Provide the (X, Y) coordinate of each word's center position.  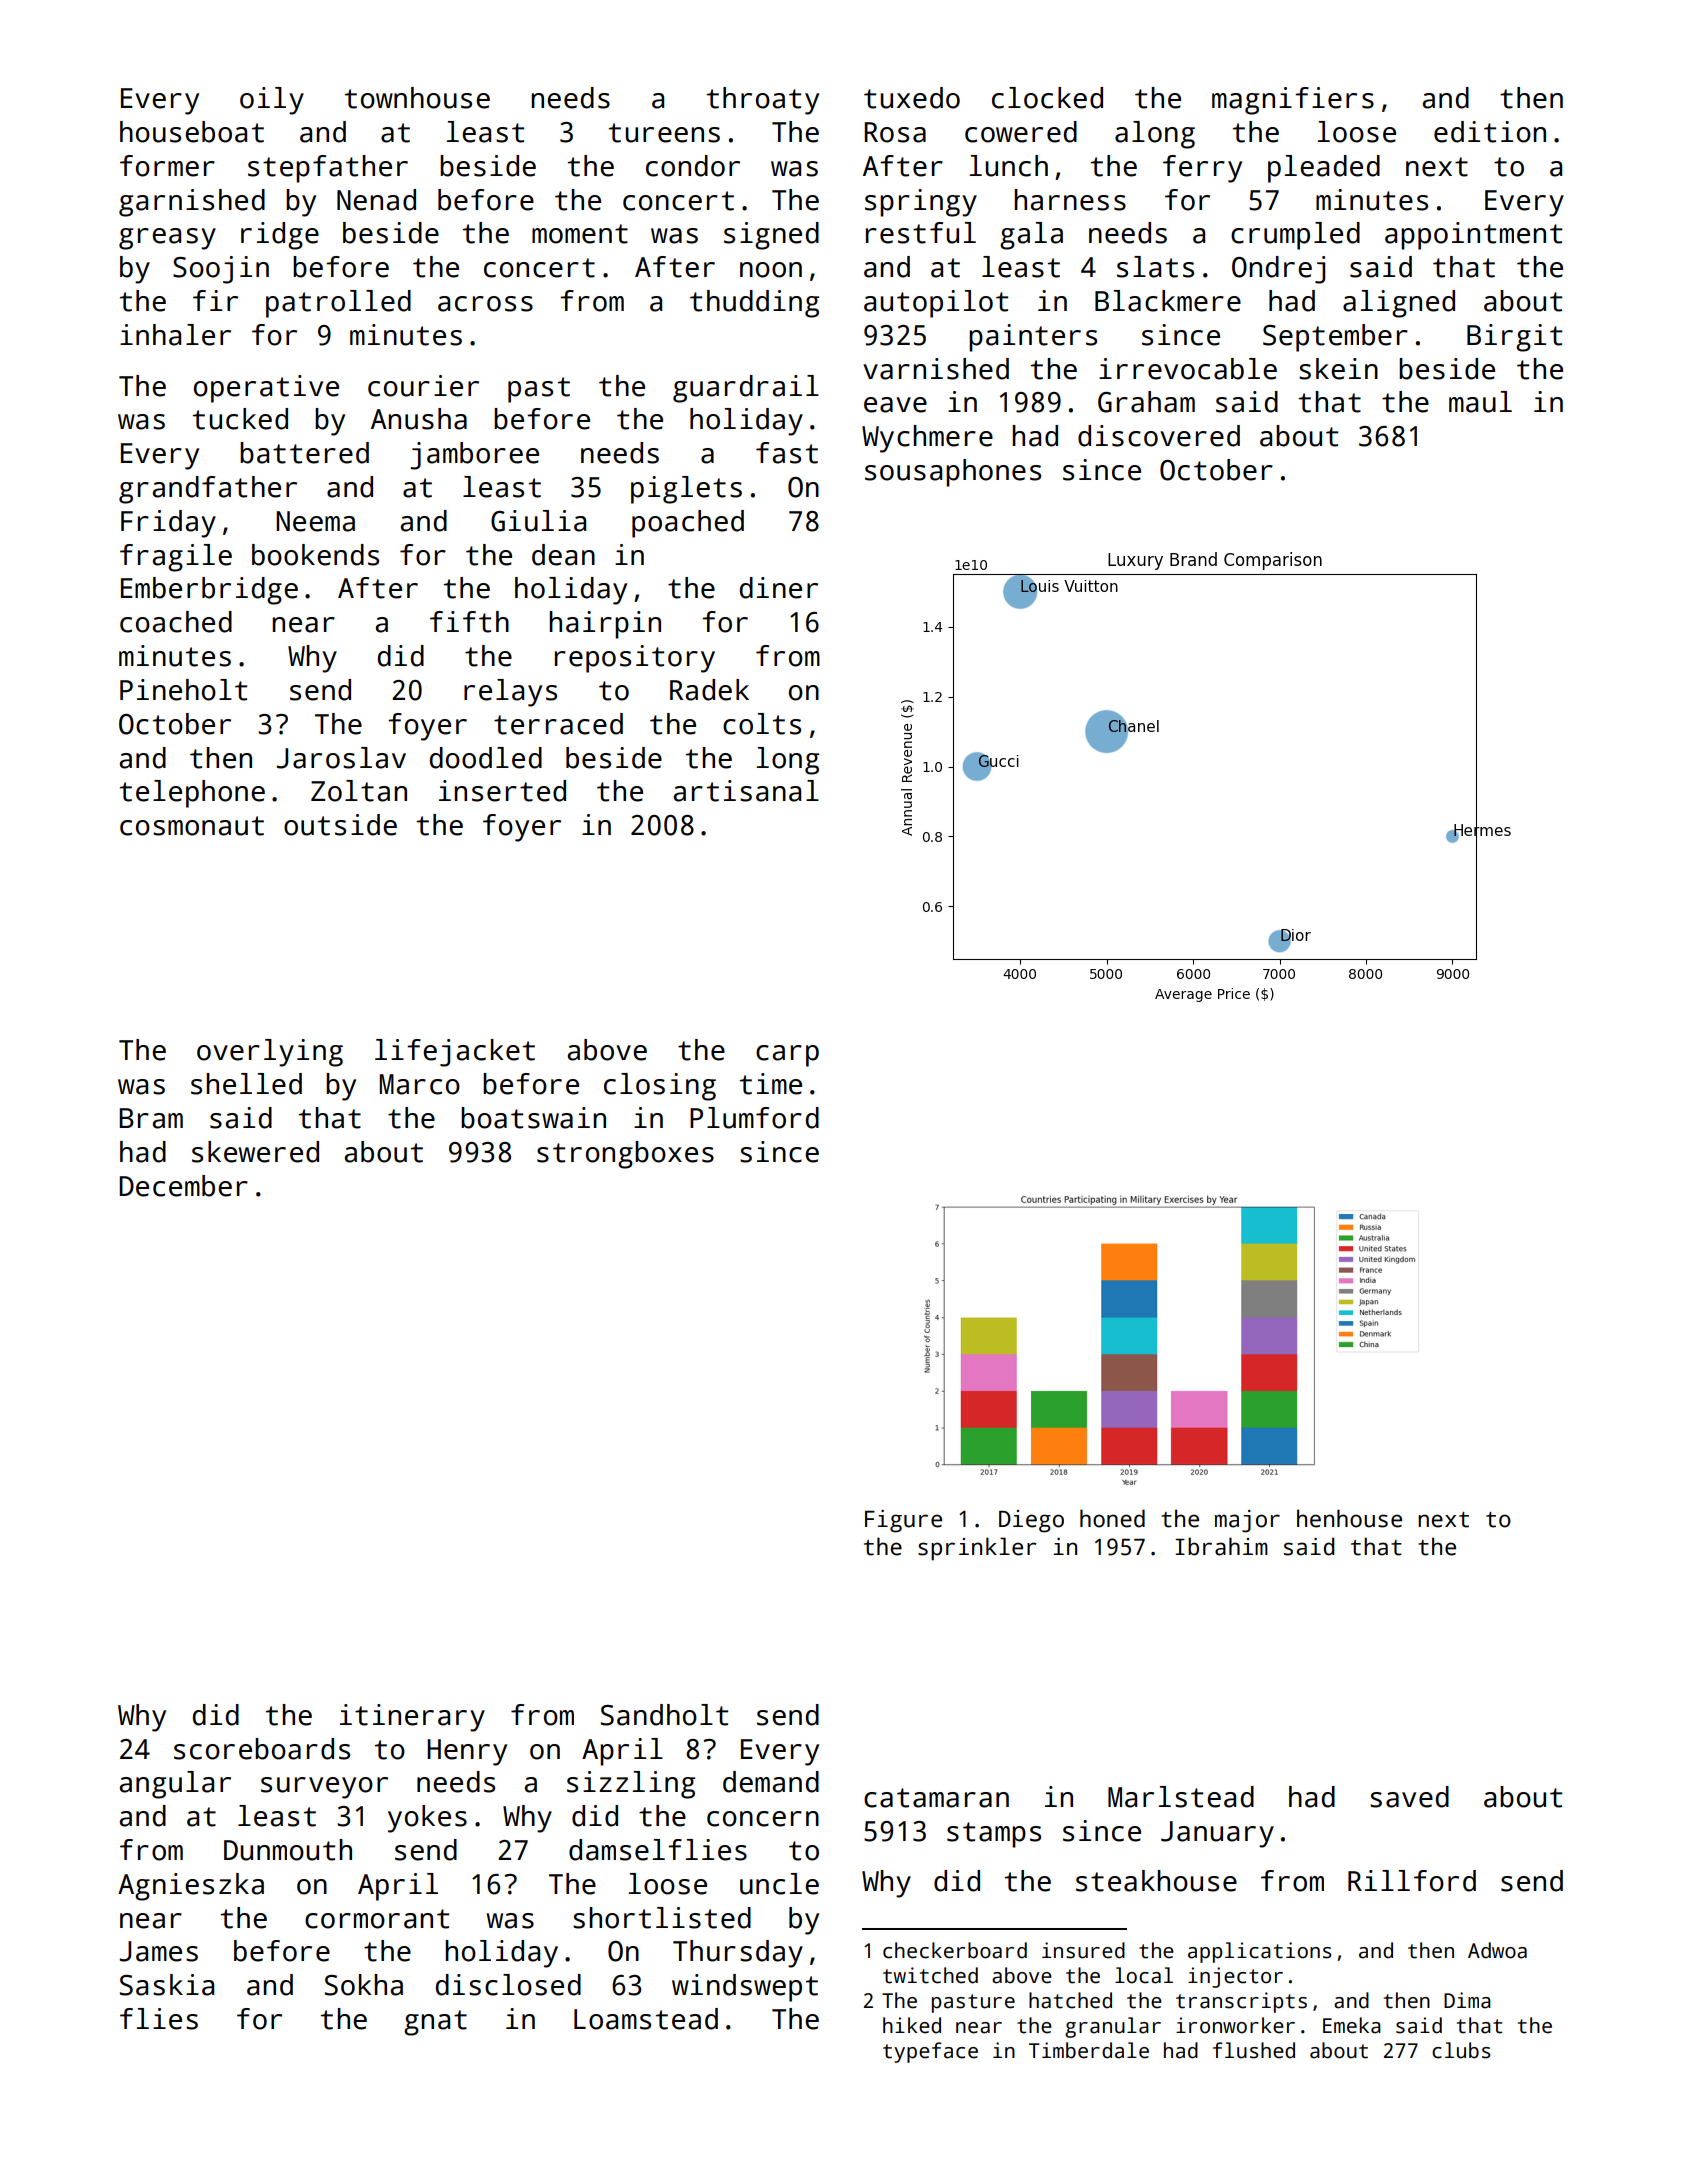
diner (779, 588)
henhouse (1349, 1518)
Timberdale (1089, 2050)
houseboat (192, 132)
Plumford (754, 1118)
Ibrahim (1221, 1546)
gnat (435, 2023)
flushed (1254, 2050)
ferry (1202, 169)
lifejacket (455, 1053)
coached (176, 622)
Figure (903, 1521)
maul (1480, 402)
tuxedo (912, 98)
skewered (255, 1152)
